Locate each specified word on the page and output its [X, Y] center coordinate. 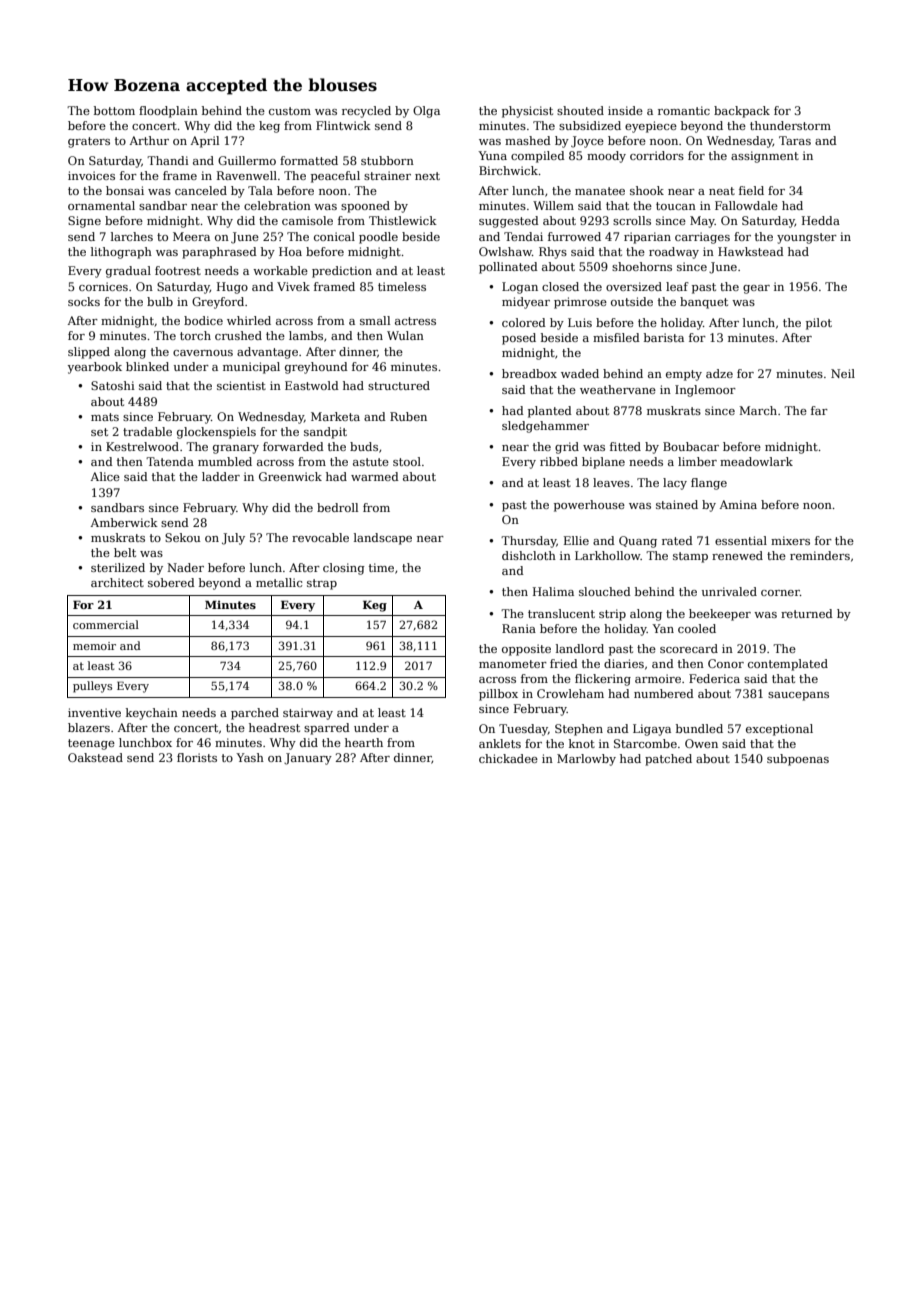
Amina [738, 504]
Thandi [168, 160]
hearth [364, 742]
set [99, 432]
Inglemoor [705, 391]
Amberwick [124, 522]
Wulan [405, 335]
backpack [742, 112]
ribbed [559, 461]
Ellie [576, 540]
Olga [426, 112]
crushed [238, 335]
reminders [820, 555]
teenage [91, 744]
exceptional [779, 730]
